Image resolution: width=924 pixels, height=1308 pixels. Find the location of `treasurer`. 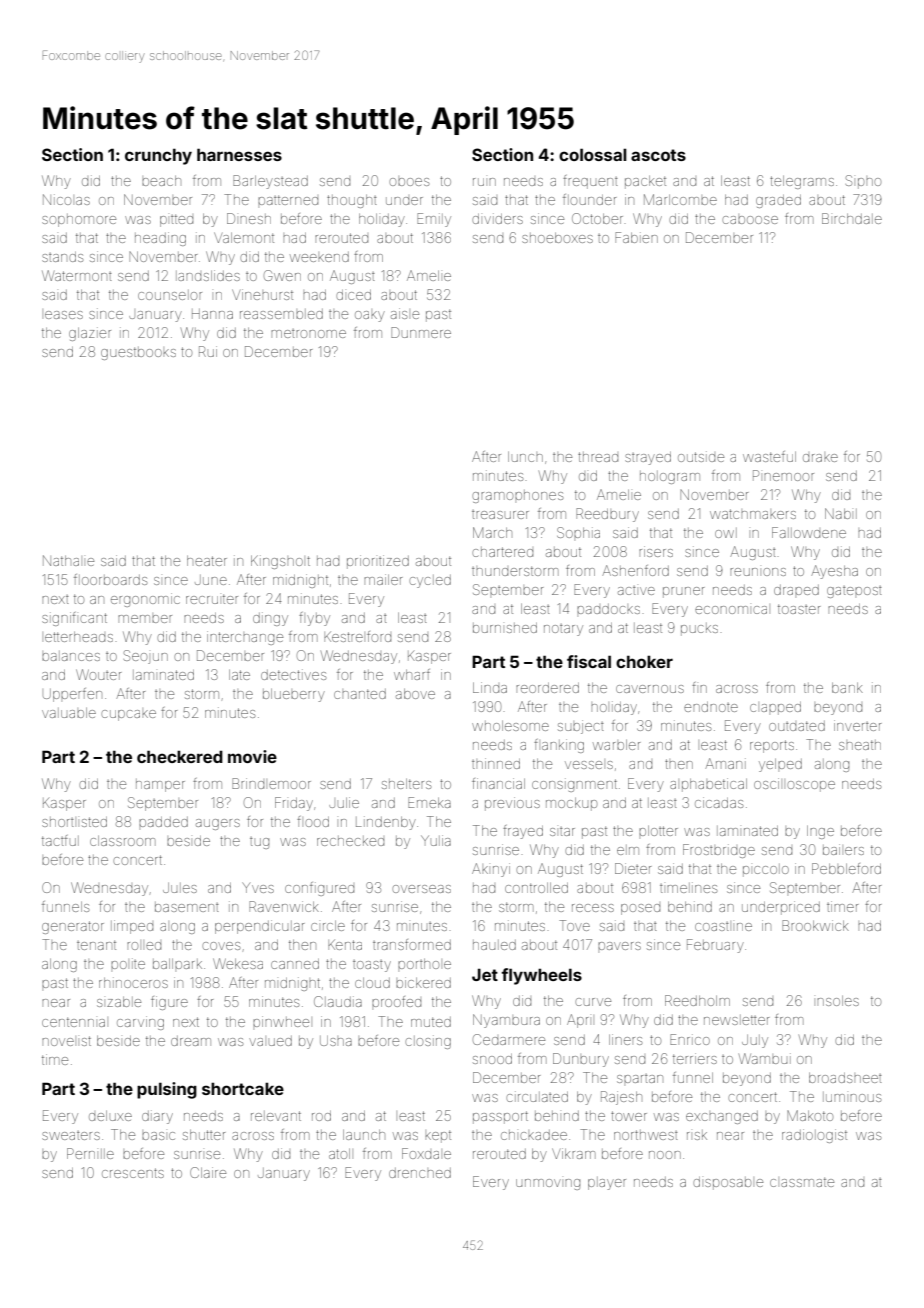

treasurer is located at coordinates (500, 514).
